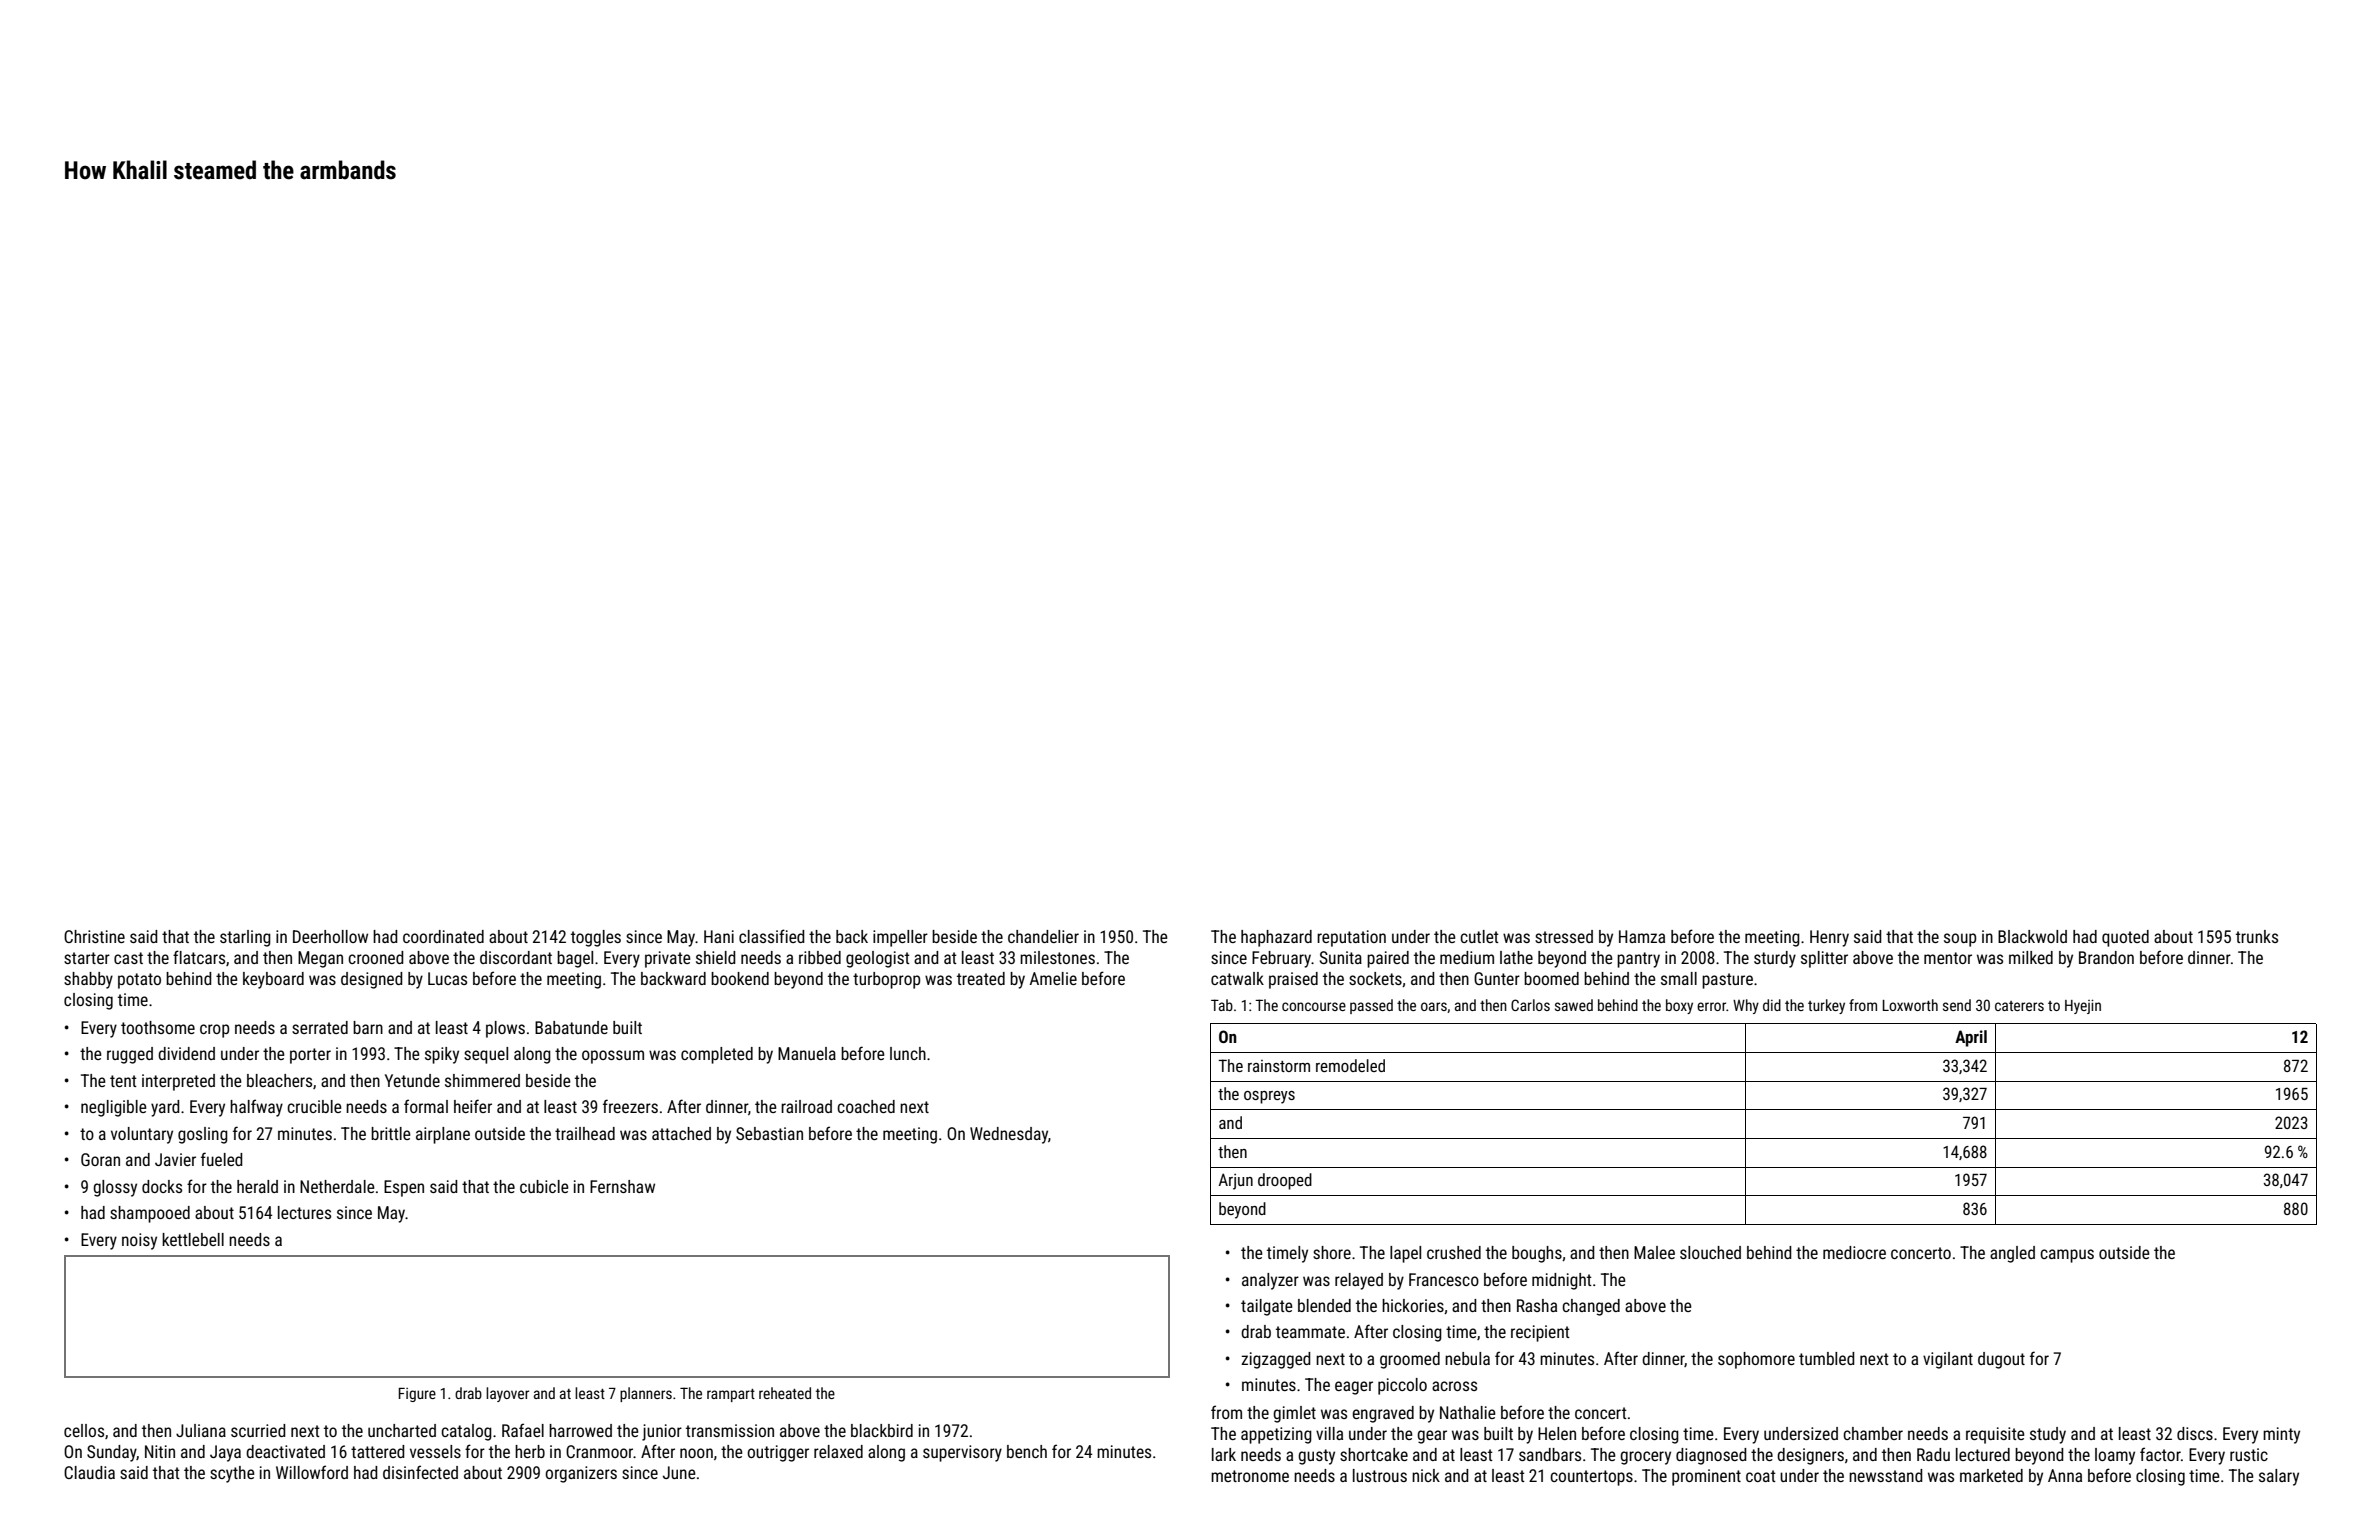 This image has width=2380, height=1540. What do you see at coordinates (1991, 1475) in the image?
I see `marketed` at bounding box center [1991, 1475].
